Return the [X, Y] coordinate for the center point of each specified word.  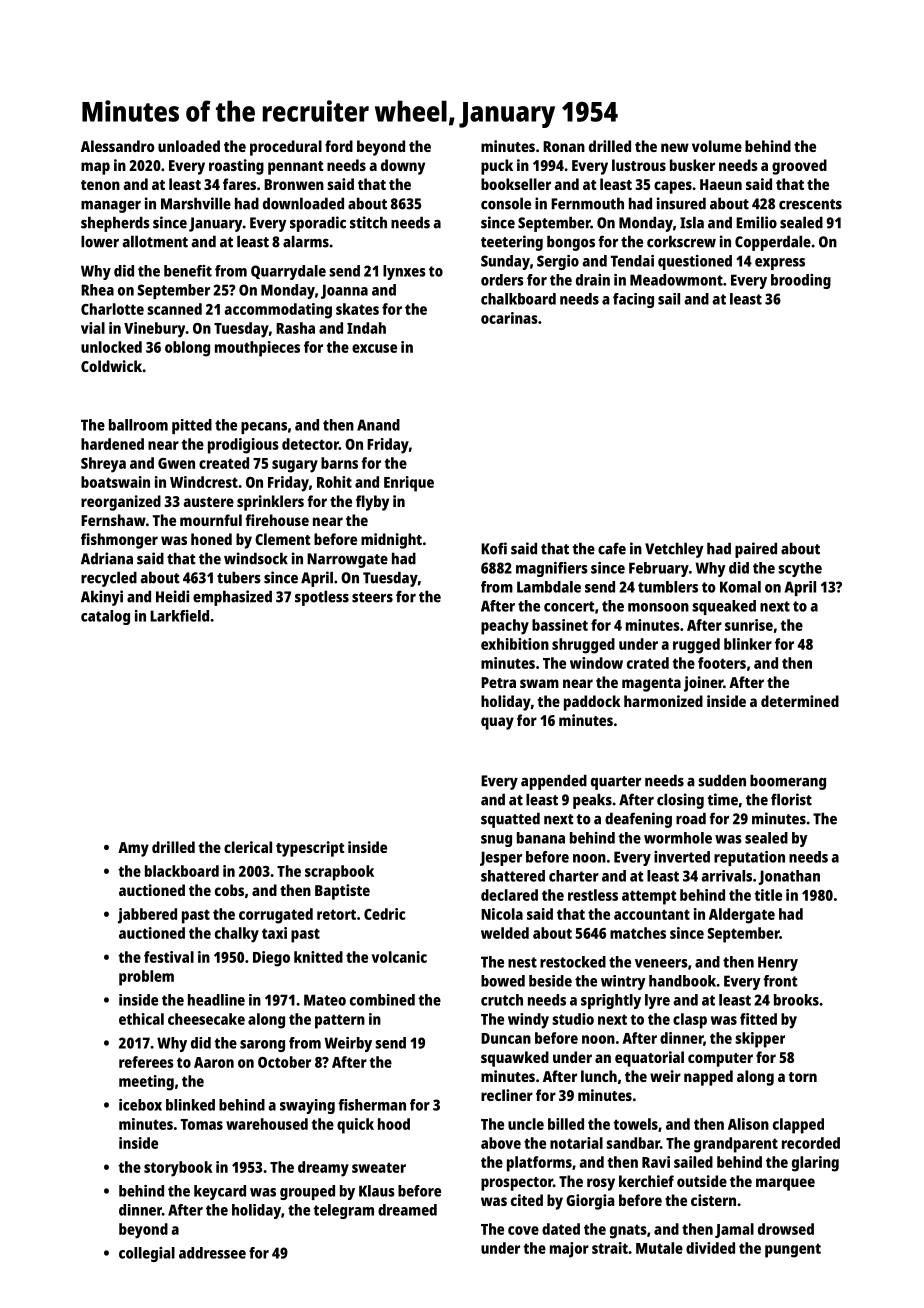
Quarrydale [288, 272]
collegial [147, 1254]
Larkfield [179, 616]
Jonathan [789, 877]
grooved [799, 167]
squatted [510, 820]
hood [394, 1124]
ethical [141, 1019]
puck [497, 167]
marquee [785, 1184]
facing [633, 300]
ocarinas [509, 318]
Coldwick [111, 366]
